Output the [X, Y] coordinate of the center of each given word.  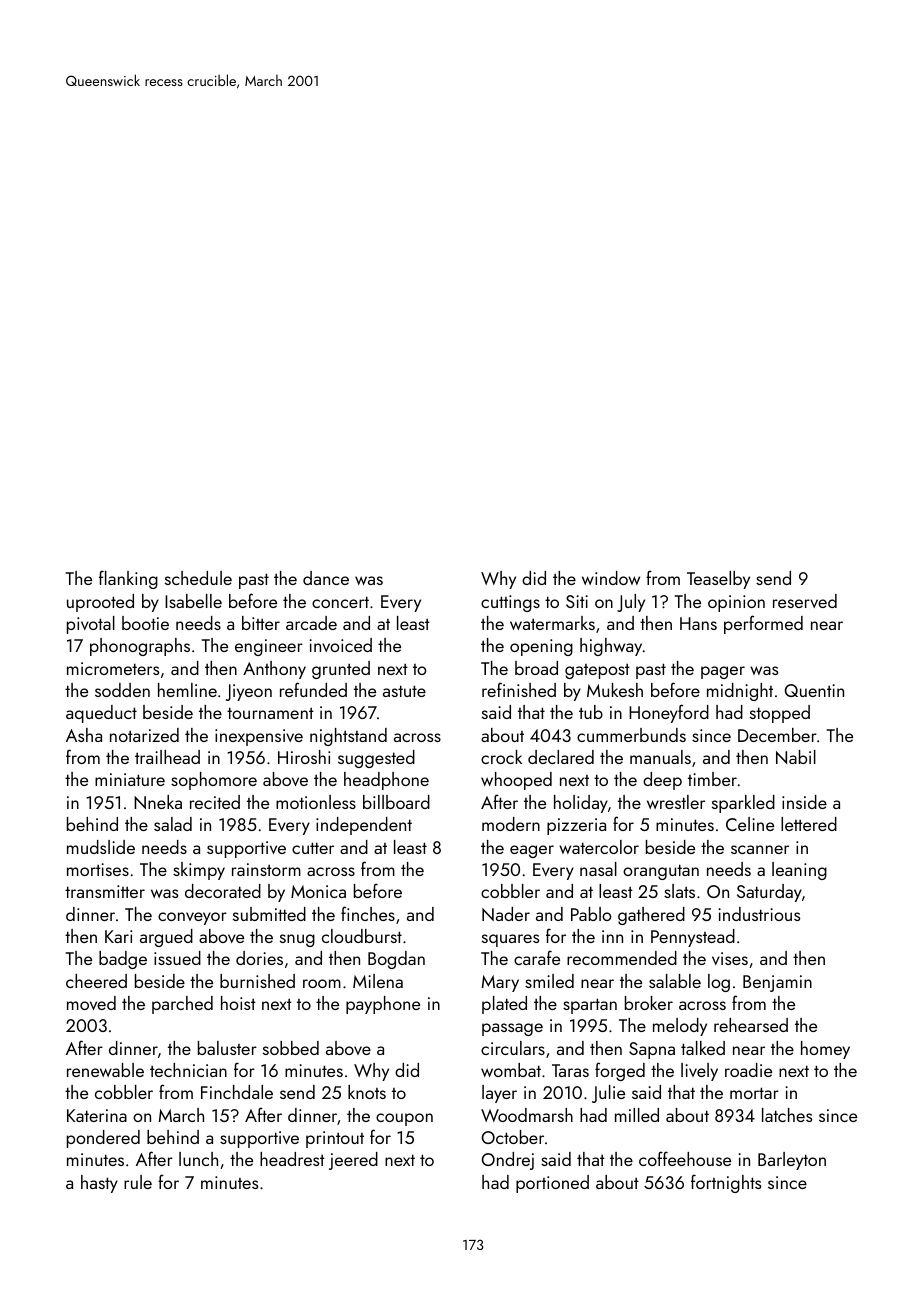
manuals [660, 757]
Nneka [158, 802]
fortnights [726, 1183]
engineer [269, 647]
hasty [99, 1184]
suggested [376, 759]
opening [541, 647]
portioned [552, 1184]
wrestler [676, 802]
